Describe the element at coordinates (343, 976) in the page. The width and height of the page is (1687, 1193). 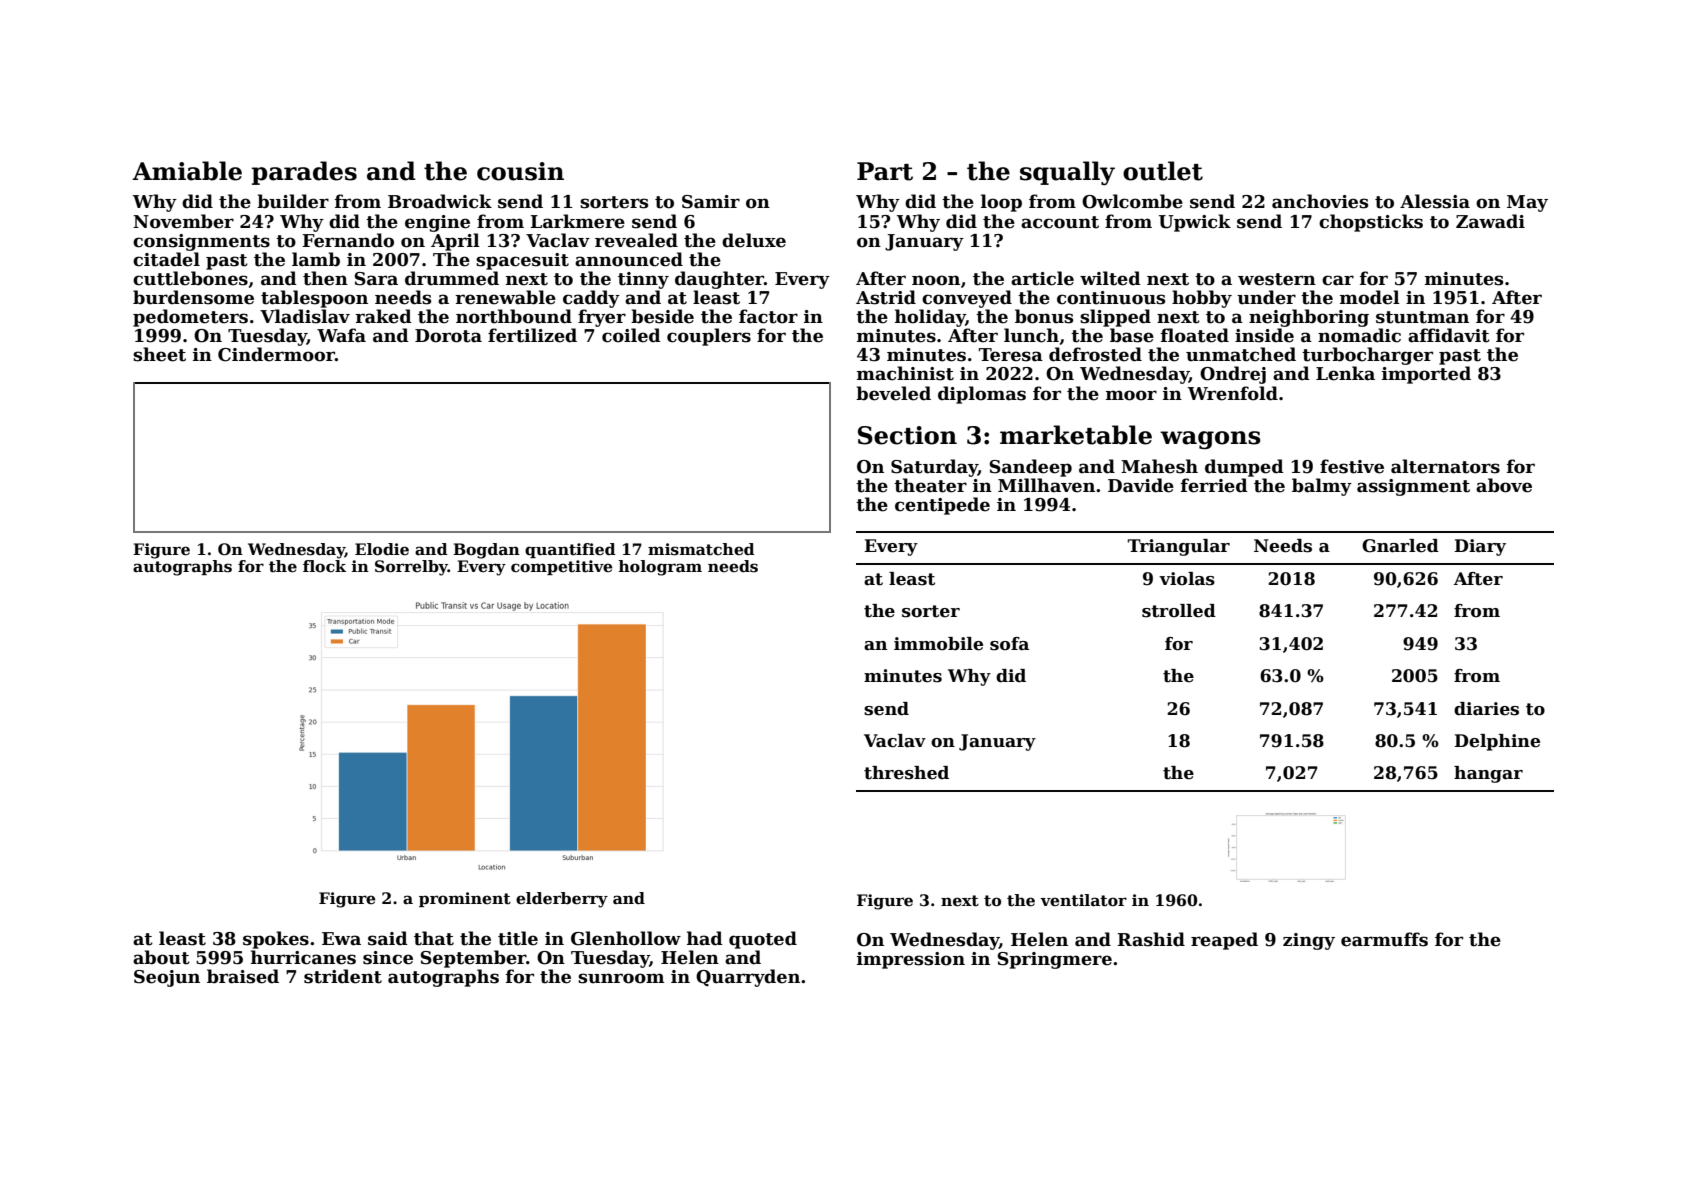
I see `strident` at that location.
